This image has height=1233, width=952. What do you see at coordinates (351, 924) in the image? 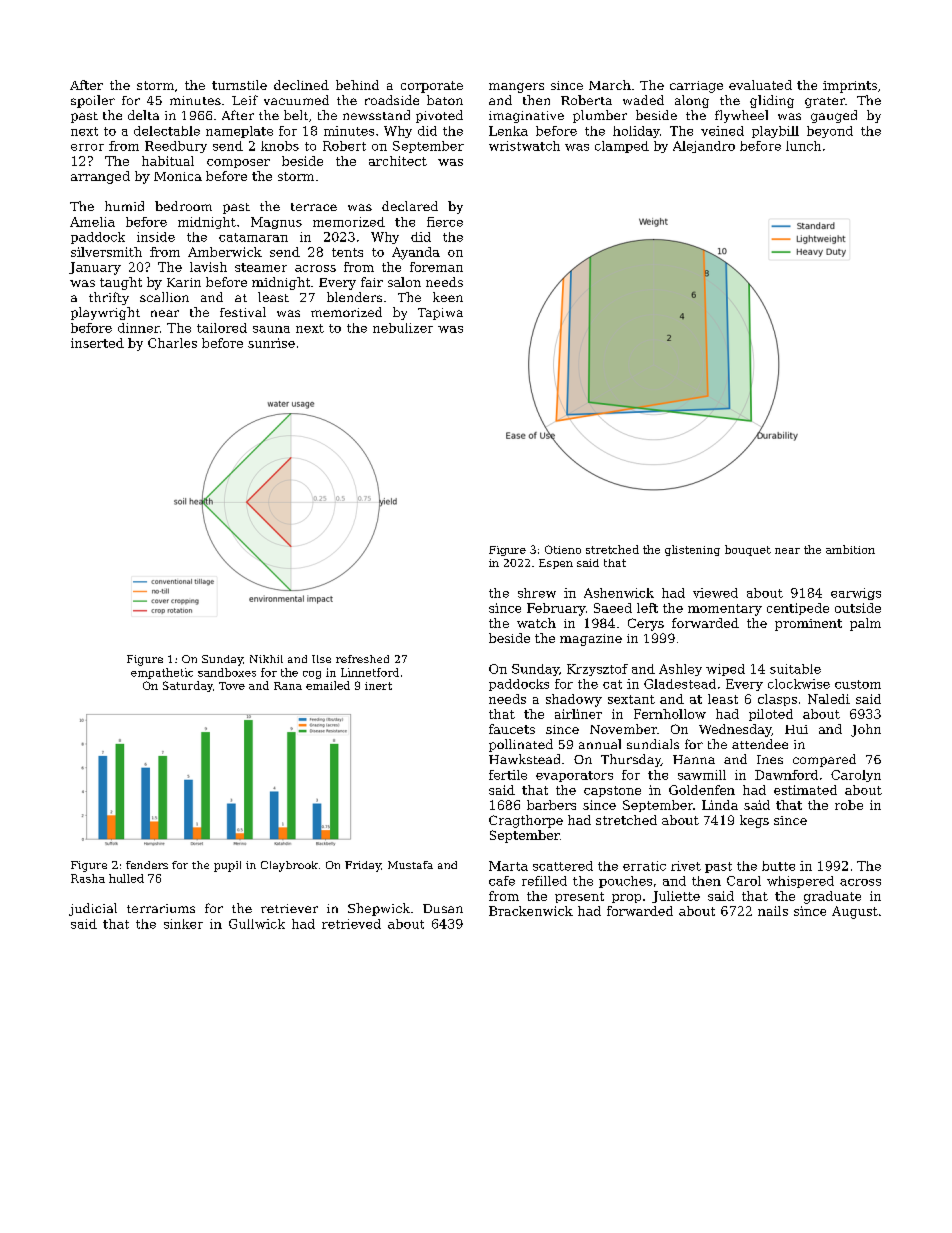
I see `retrieved` at bounding box center [351, 924].
